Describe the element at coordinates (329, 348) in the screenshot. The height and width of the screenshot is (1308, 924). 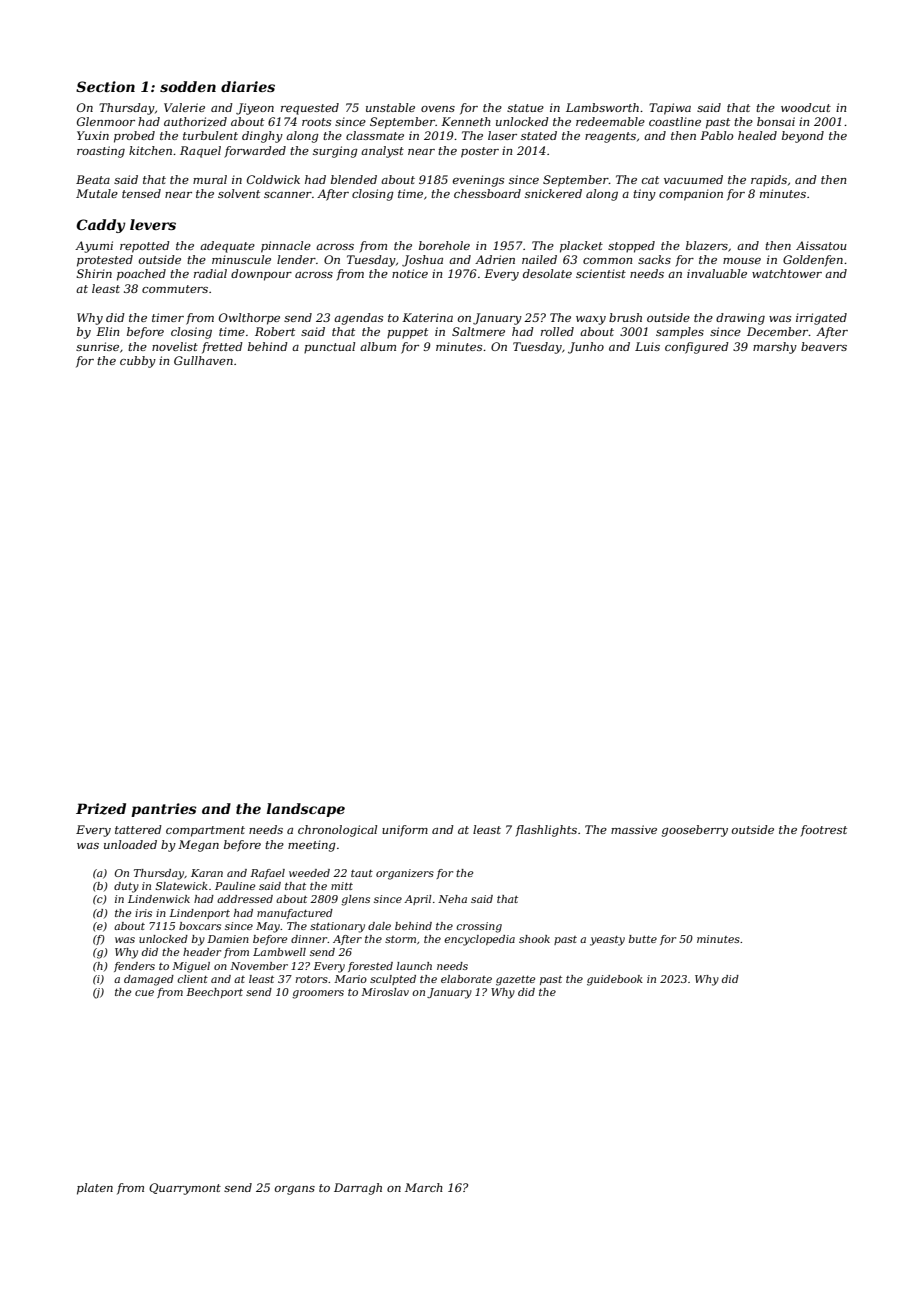
I see `punctual` at that location.
